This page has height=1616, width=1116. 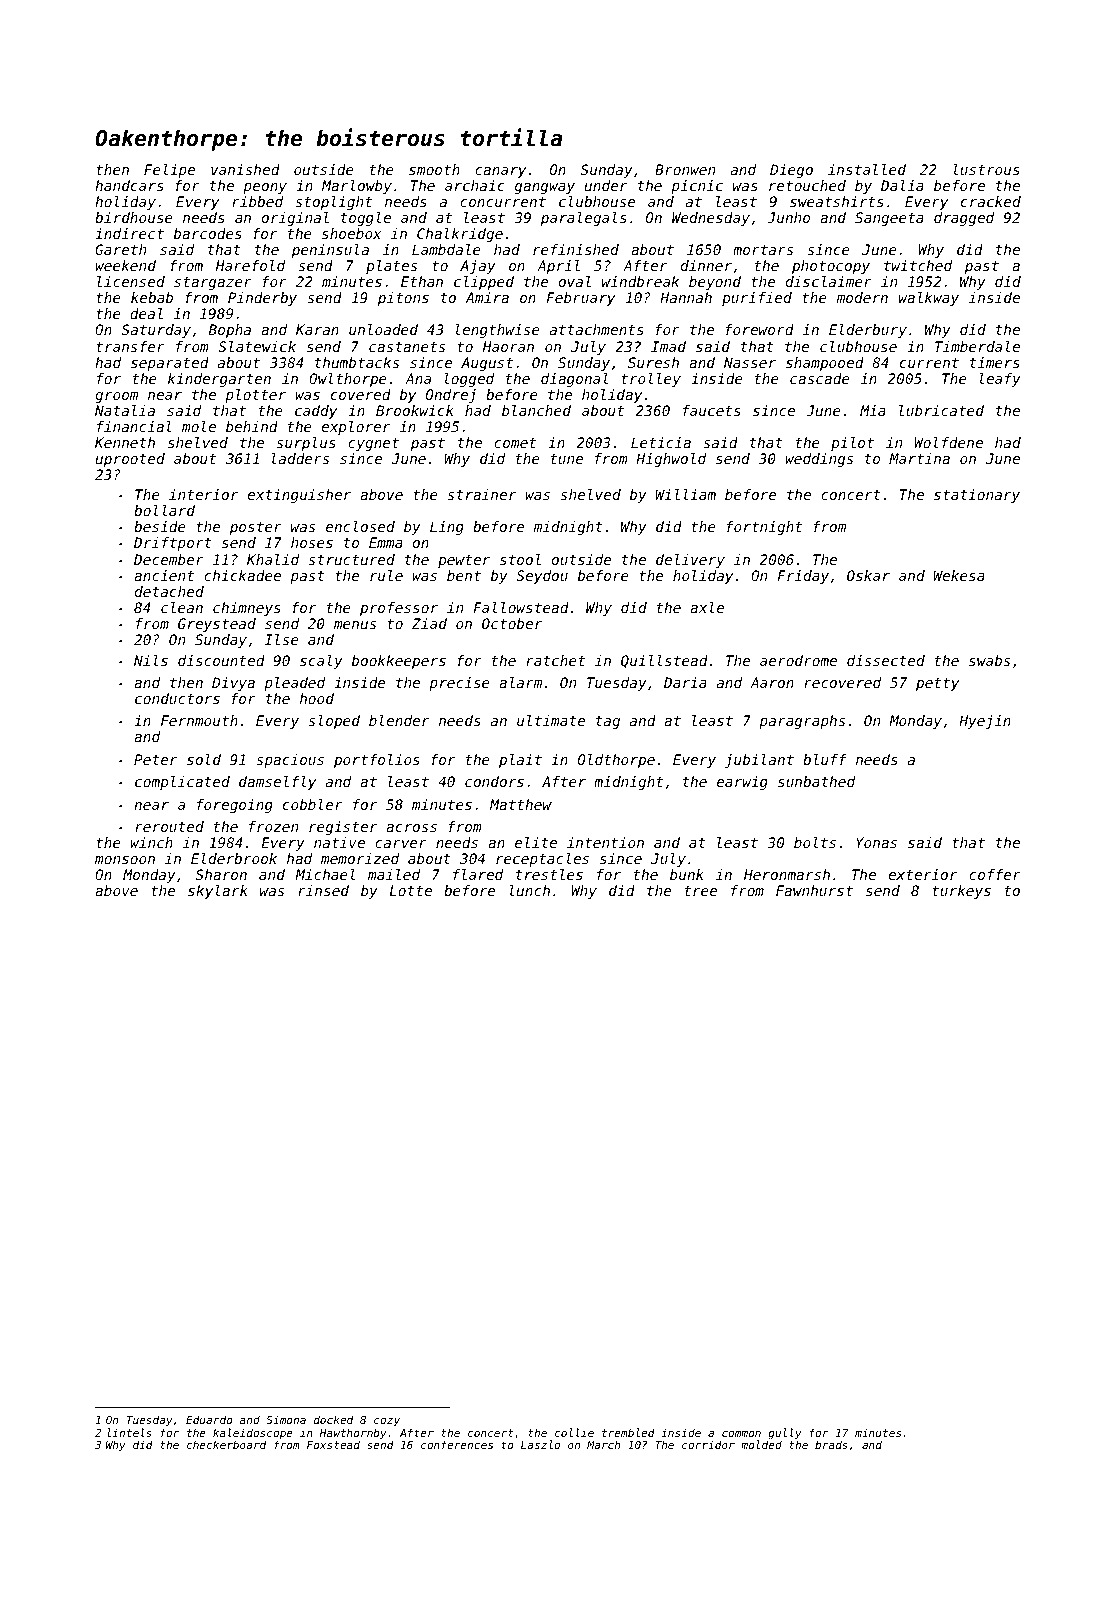 What do you see at coordinates (868, 575) in the page?
I see `Oskar` at bounding box center [868, 575].
